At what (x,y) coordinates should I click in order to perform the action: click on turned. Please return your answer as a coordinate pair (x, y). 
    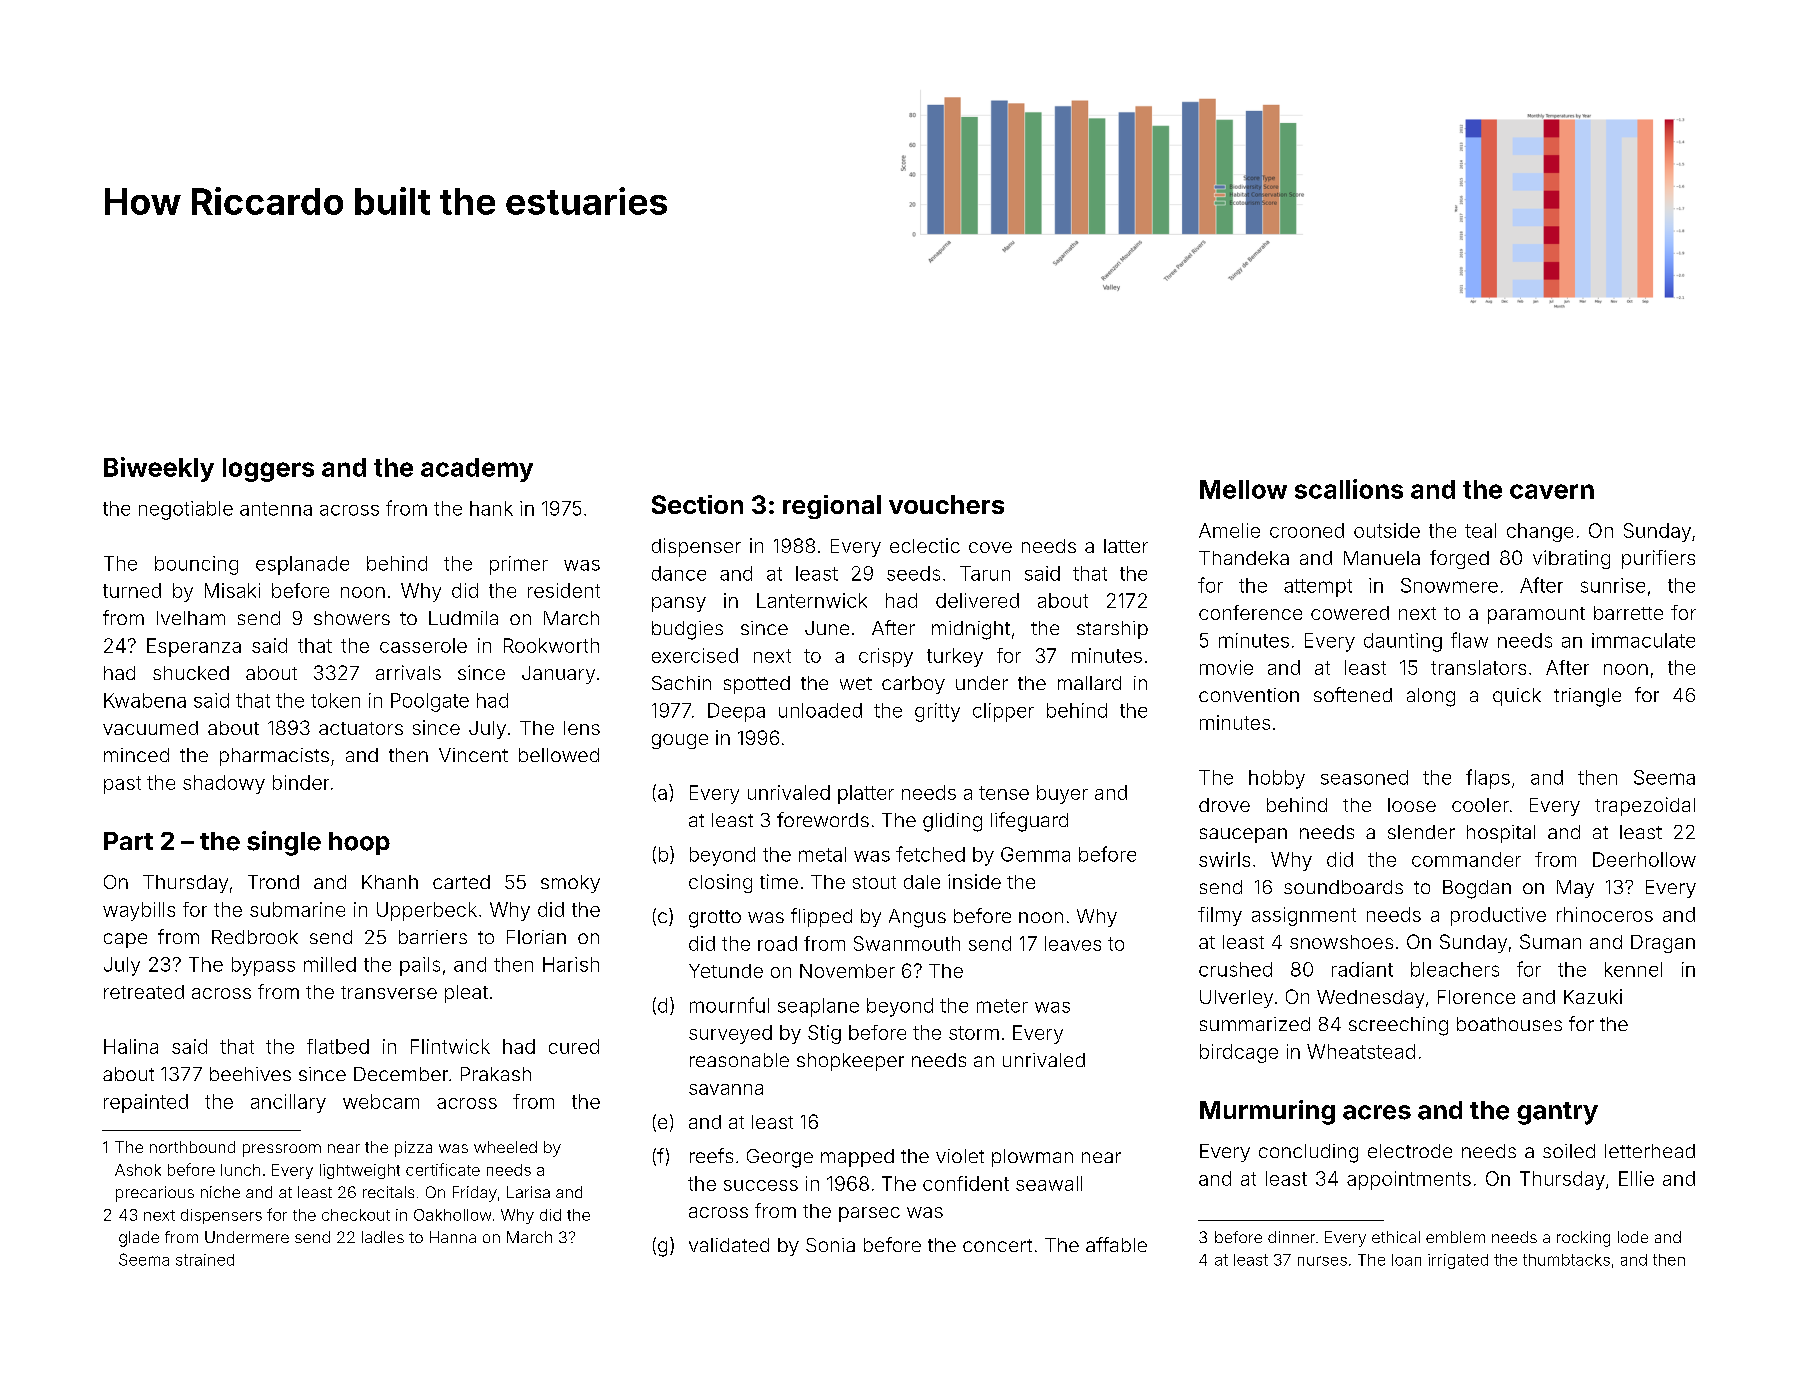
    Looking at the image, I should click on (132, 590).
